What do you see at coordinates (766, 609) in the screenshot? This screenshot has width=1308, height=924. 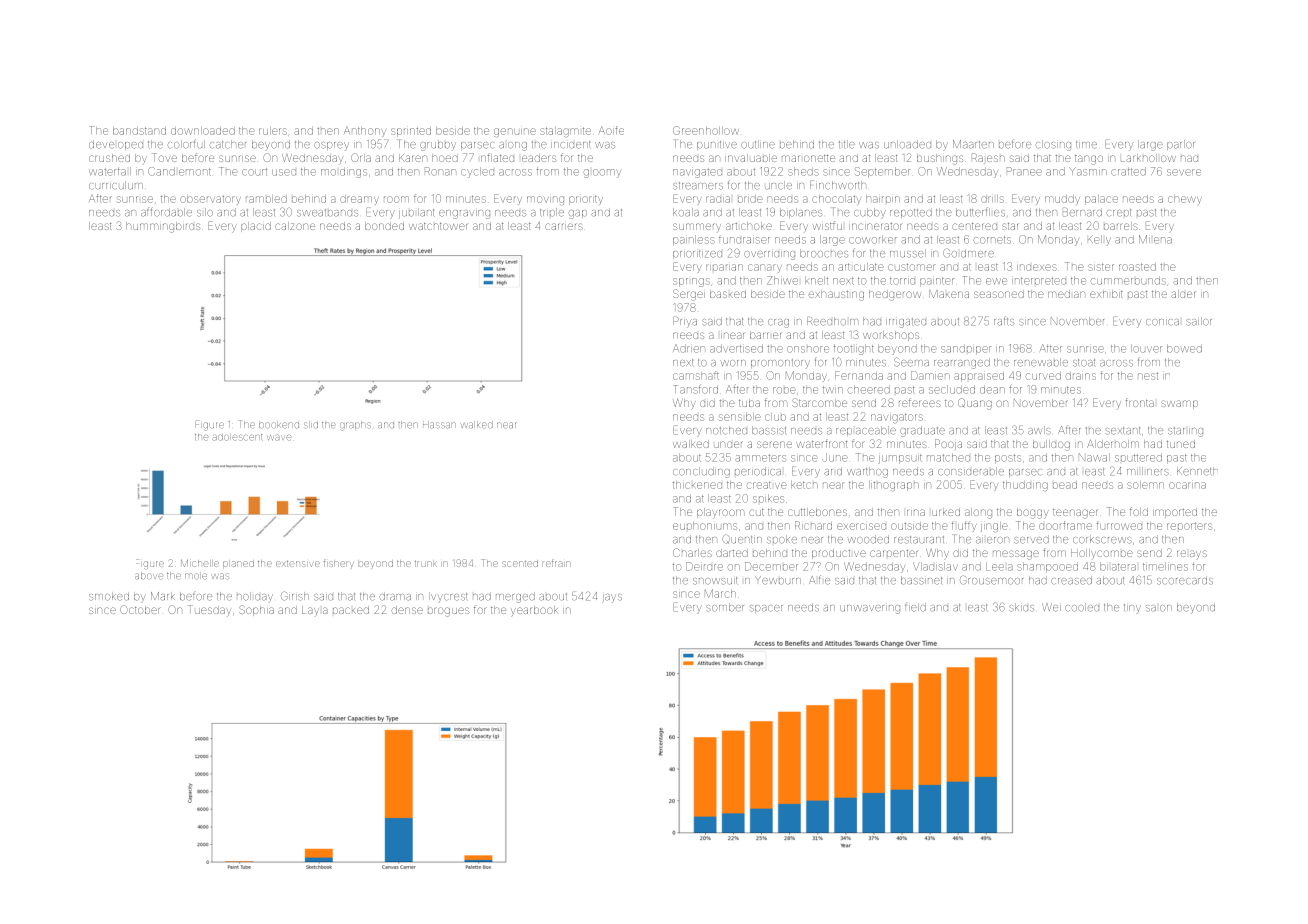 I see `spacer` at bounding box center [766, 609].
